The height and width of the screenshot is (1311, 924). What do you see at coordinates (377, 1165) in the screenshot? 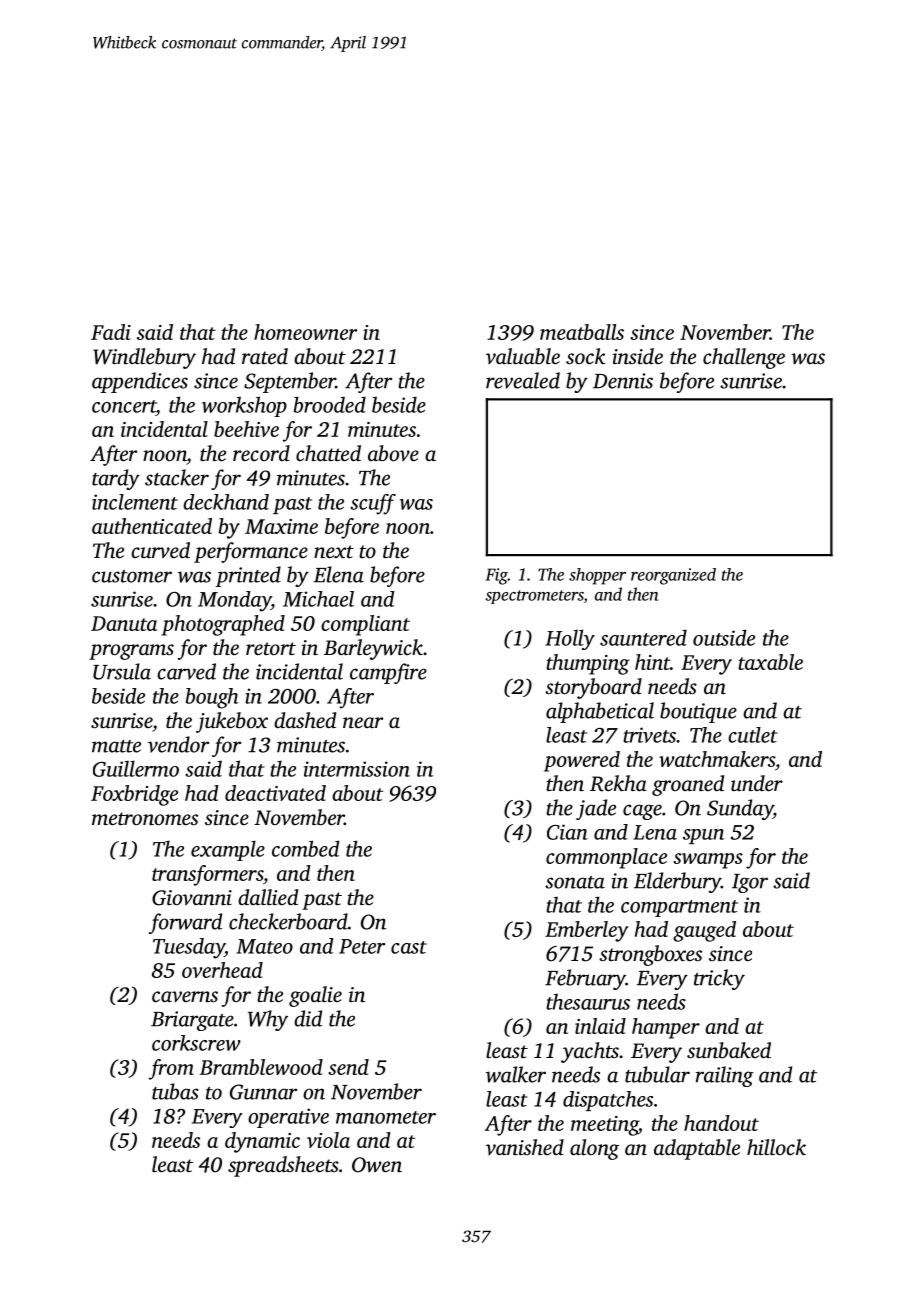
I see `Owen` at bounding box center [377, 1165].
